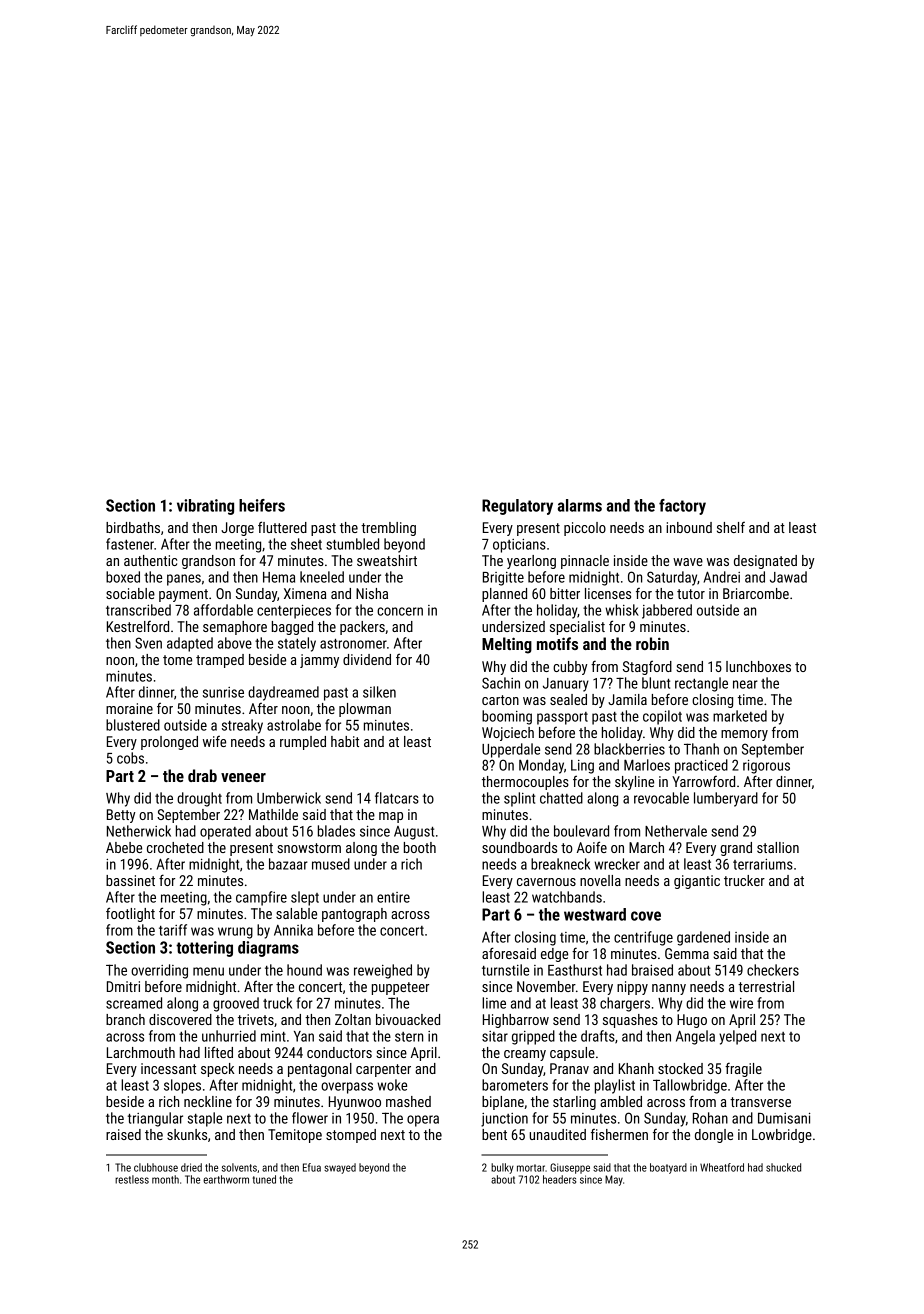 The width and height of the page is (924, 1314). Describe the element at coordinates (630, 1021) in the page. I see `squashes` at that location.
